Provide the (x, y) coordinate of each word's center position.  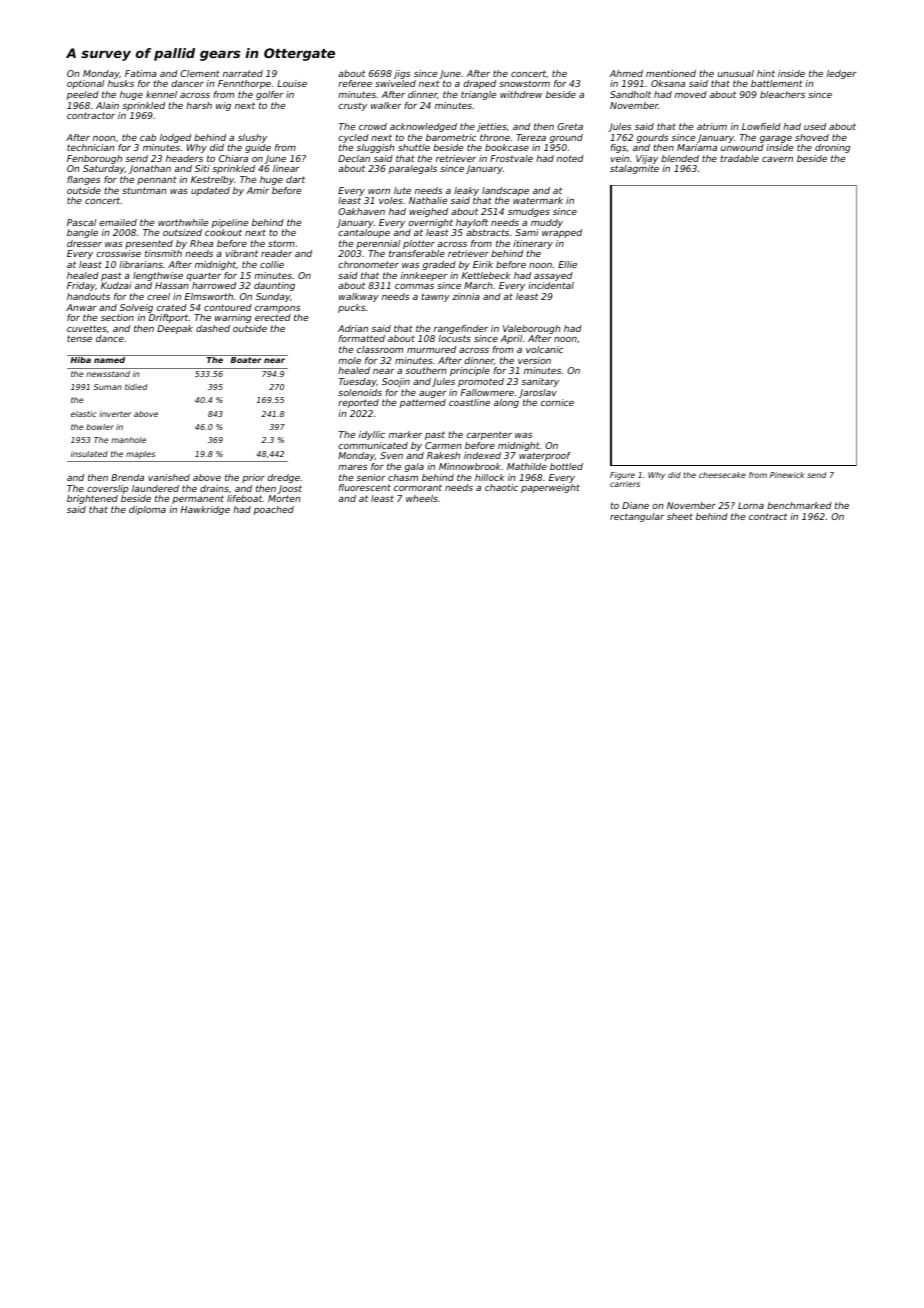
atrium (712, 126)
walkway (359, 297)
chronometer (368, 264)
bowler (100, 427)
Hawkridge (205, 510)
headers (184, 158)
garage (776, 139)
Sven (391, 455)
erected (273, 317)
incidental (551, 285)
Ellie (567, 264)
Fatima (141, 73)
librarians (141, 264)
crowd (373, 126)
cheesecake (722, 475)
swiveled (395, 83)
